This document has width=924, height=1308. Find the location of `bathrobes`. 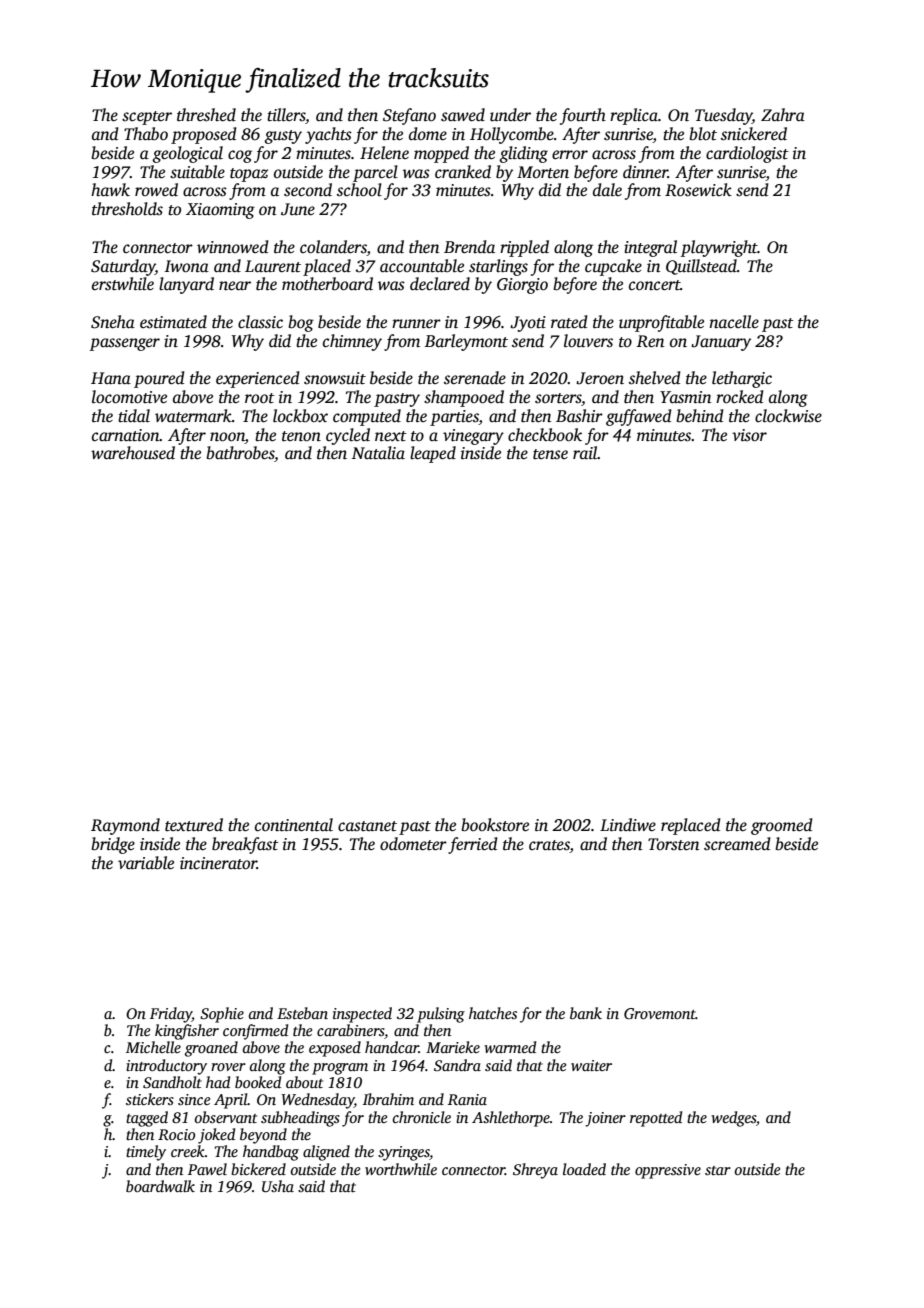

bathrobes is located at coordinates (240, 453).
